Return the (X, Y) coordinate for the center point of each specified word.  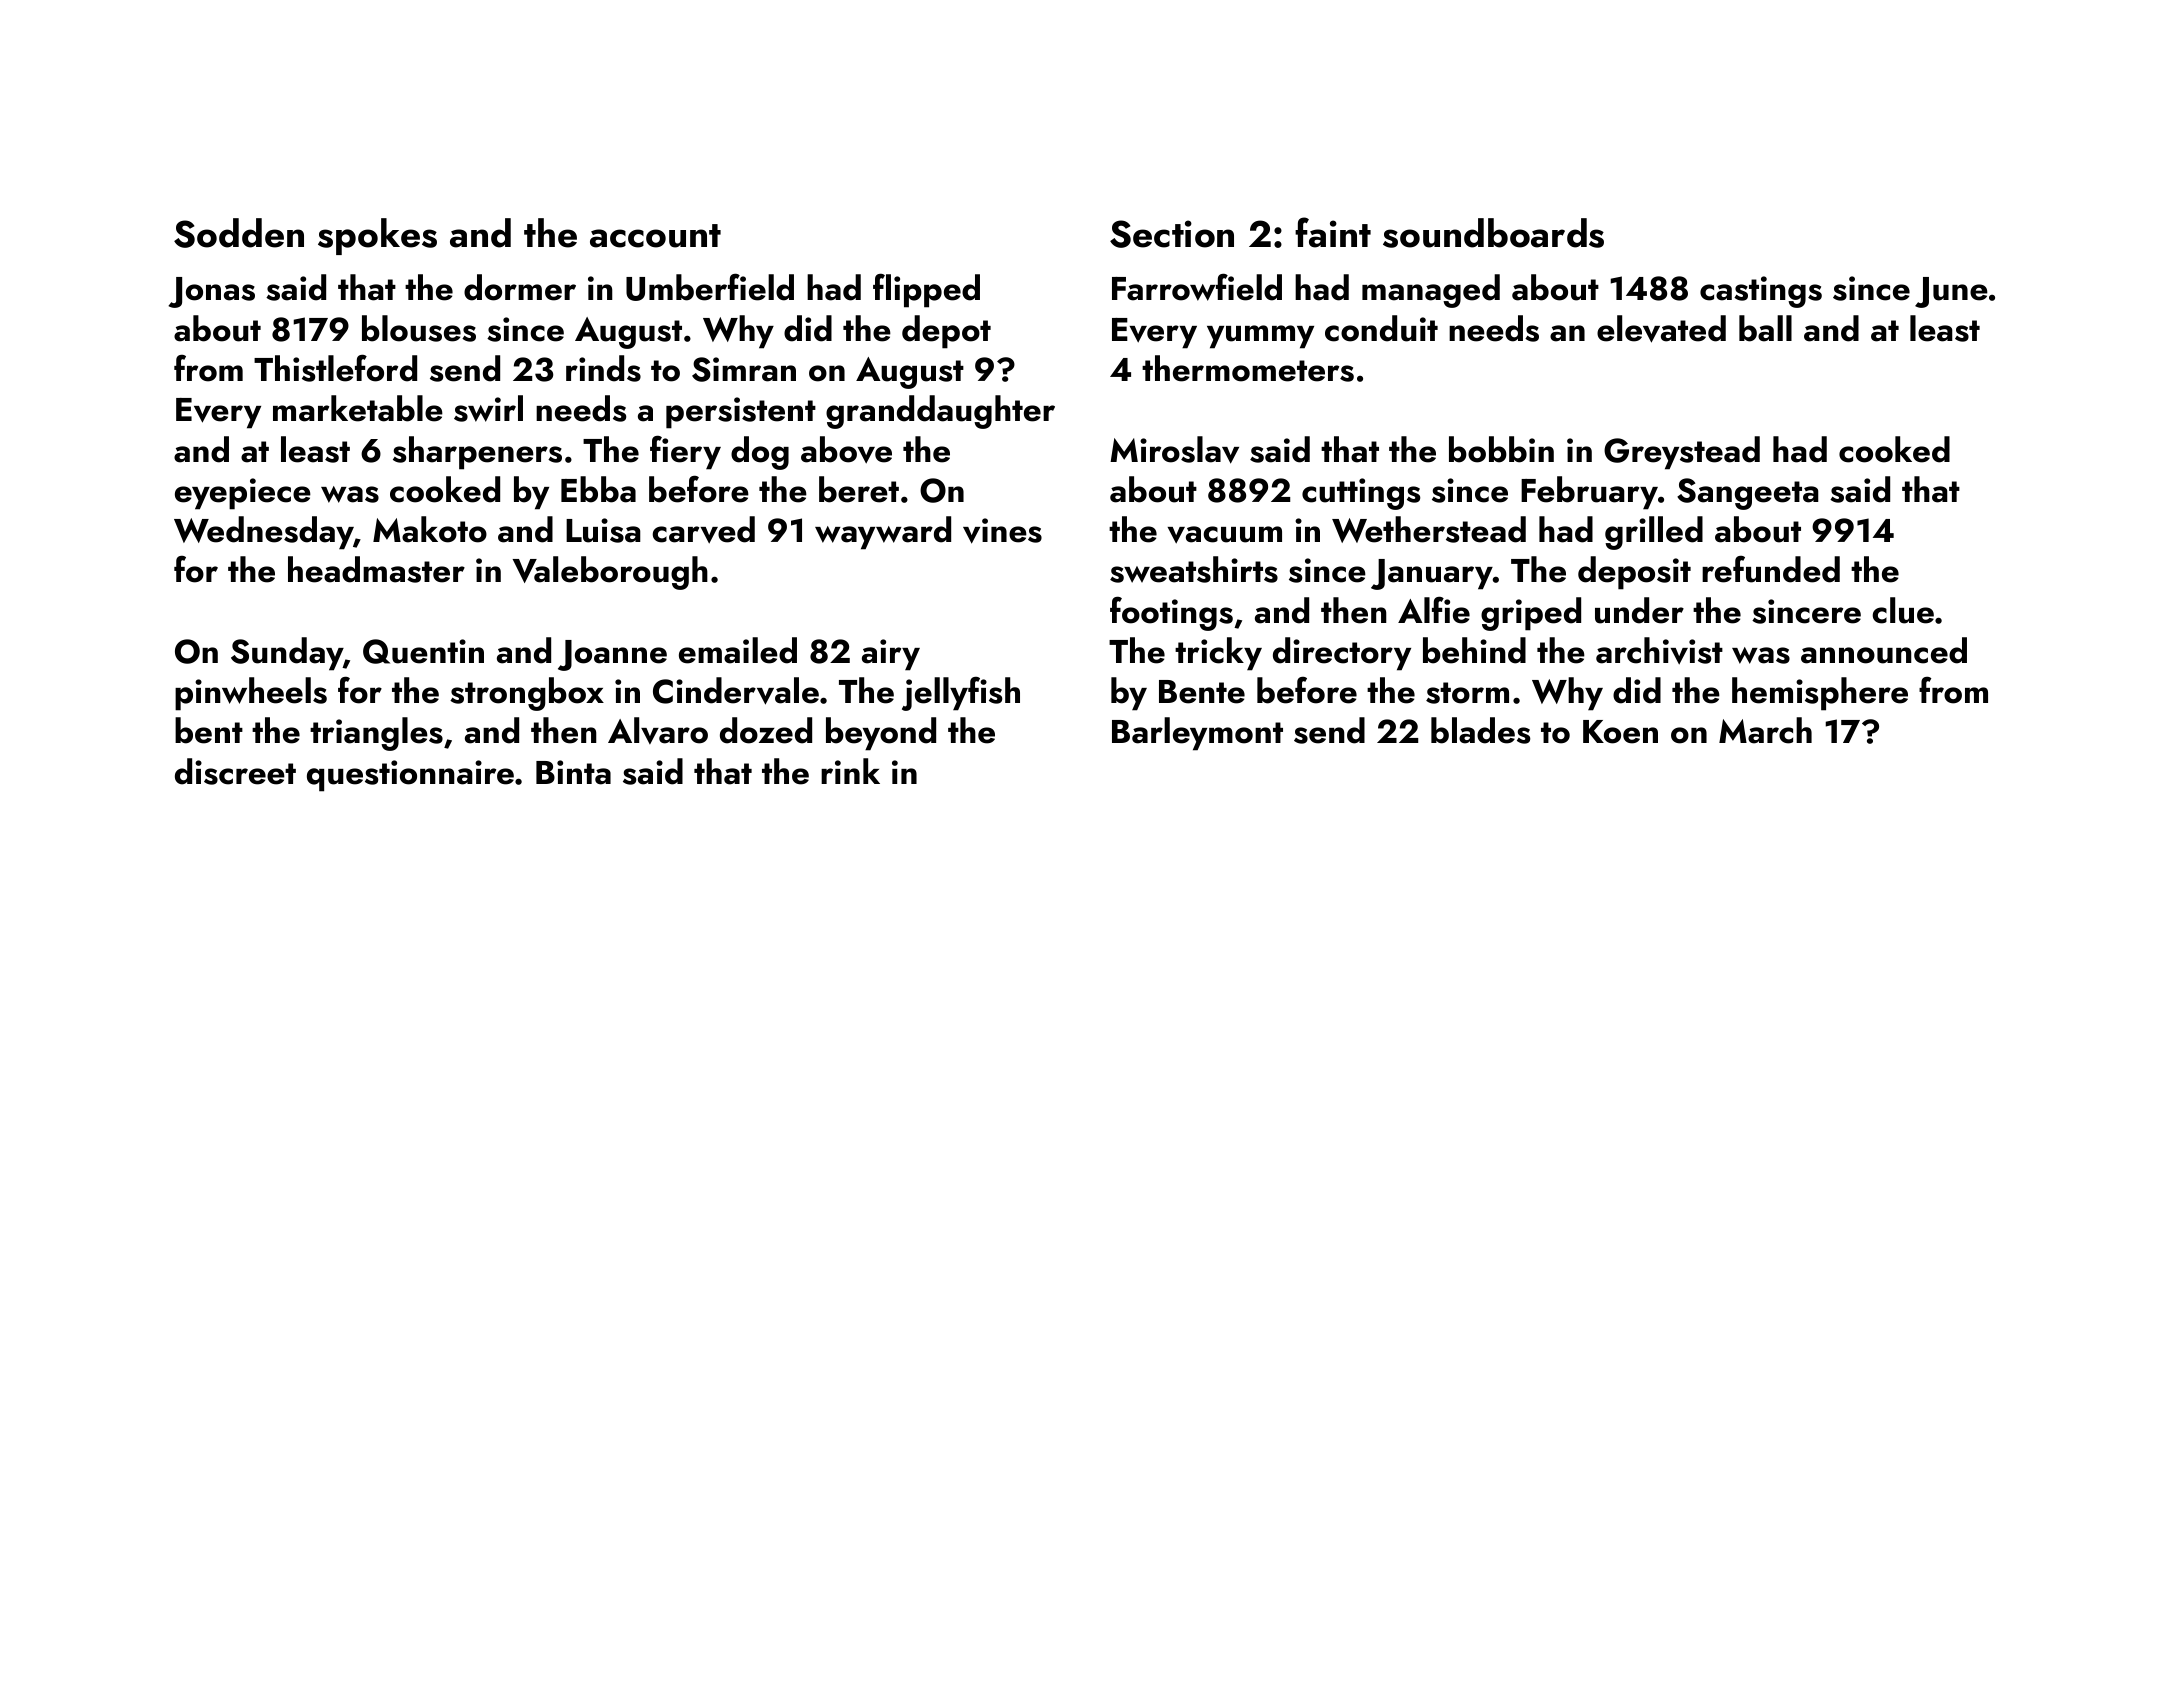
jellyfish (961, 694)
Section (1172, 234)
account (655, 236)
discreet (235, 771)
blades (1480, 730)
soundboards (1493, 233)
